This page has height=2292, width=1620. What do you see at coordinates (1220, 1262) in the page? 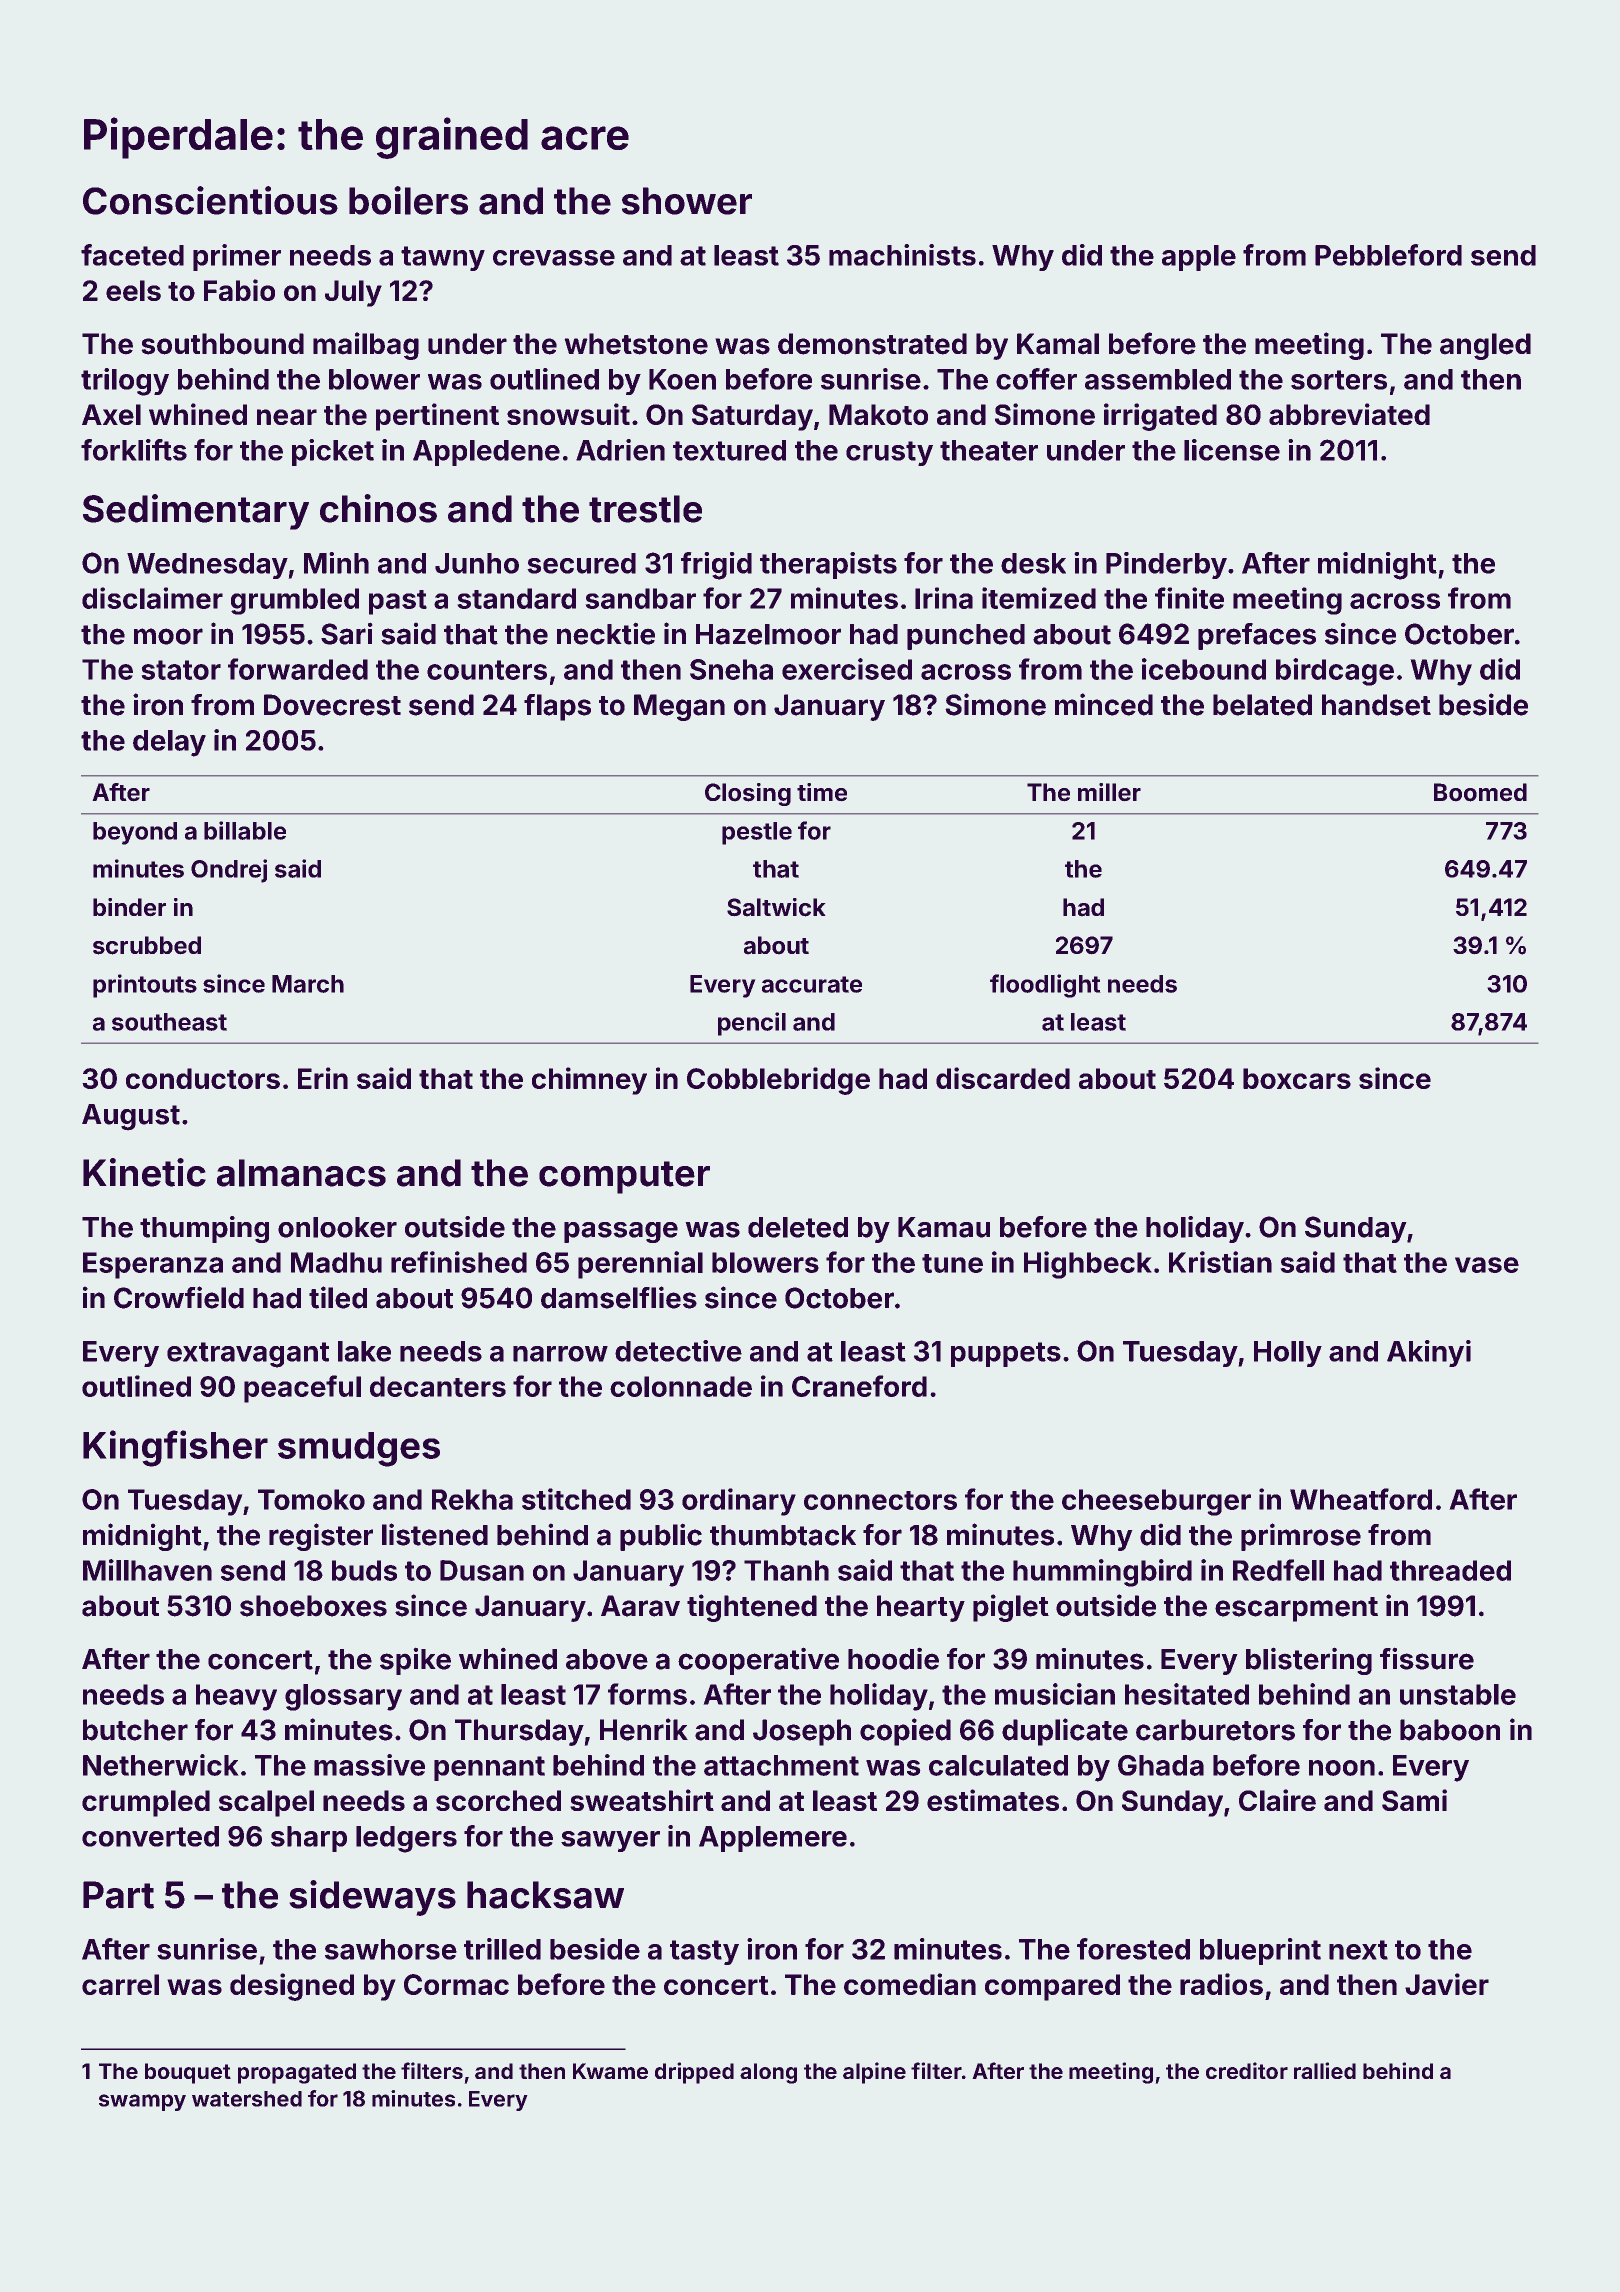
I see `Kristian` at bounding box center [1220, 1262].
